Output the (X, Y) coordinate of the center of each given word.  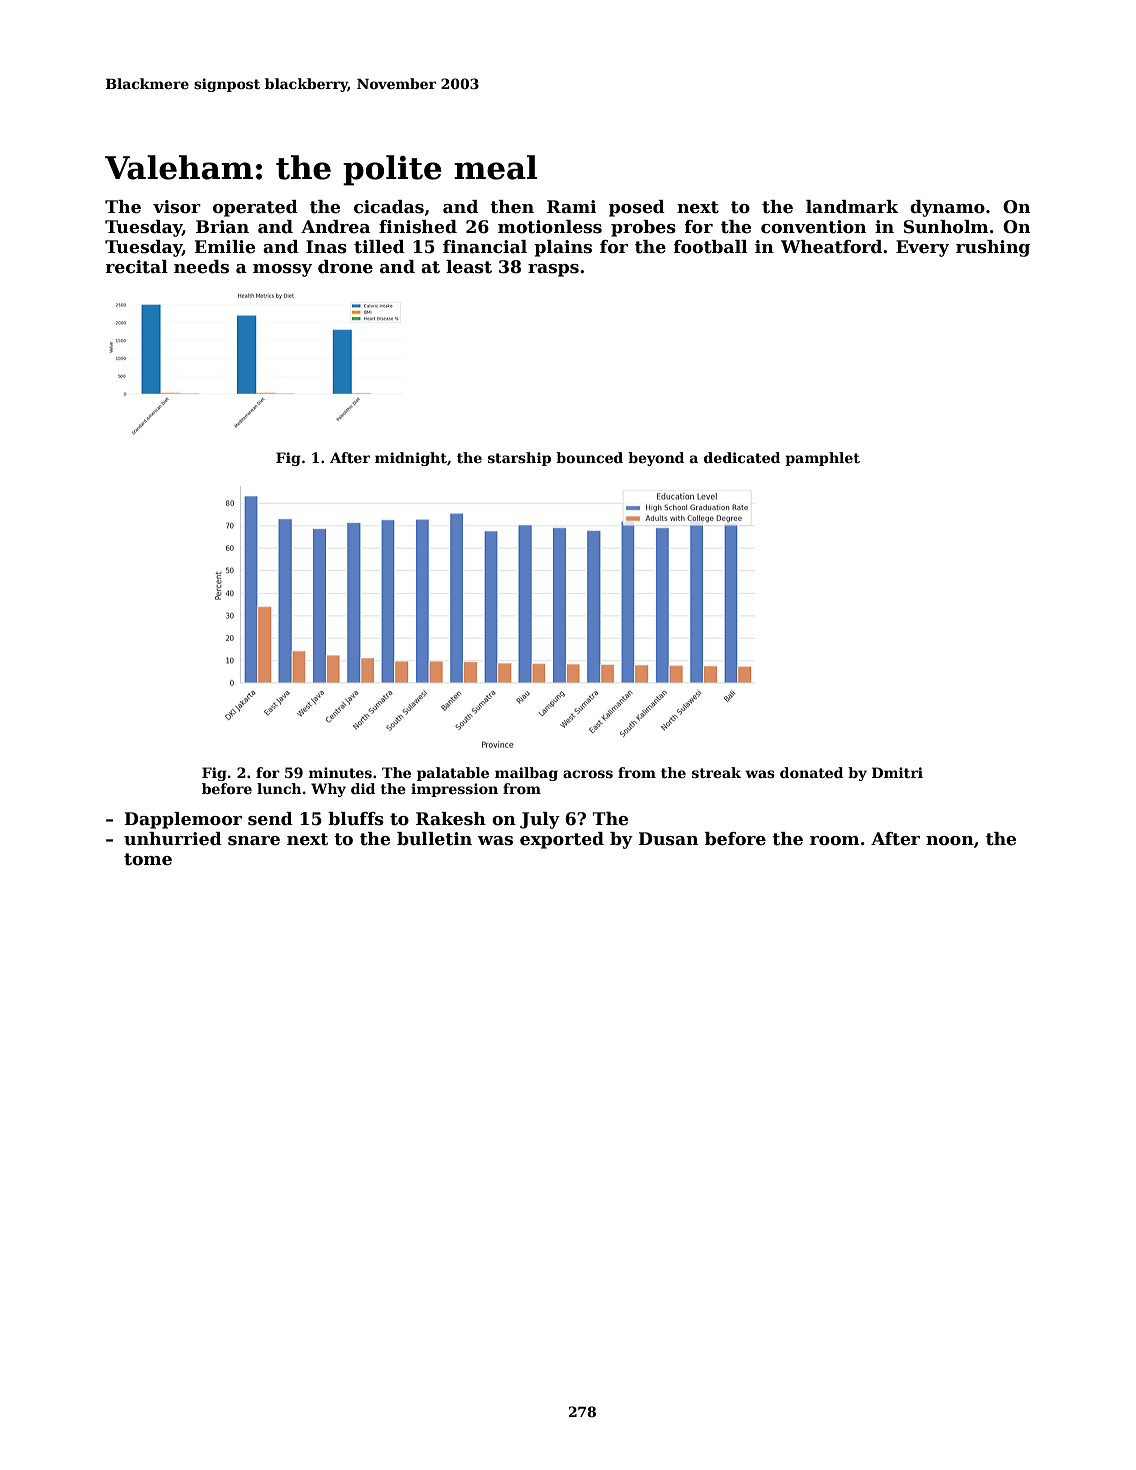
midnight (411, 459)
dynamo (947, 208)
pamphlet (822, 459)
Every (922, 248)
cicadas (389, 207)
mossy (282, 270)
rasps (553, 270)
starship (519, 459)
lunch (279, 788)
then (512, 207)
